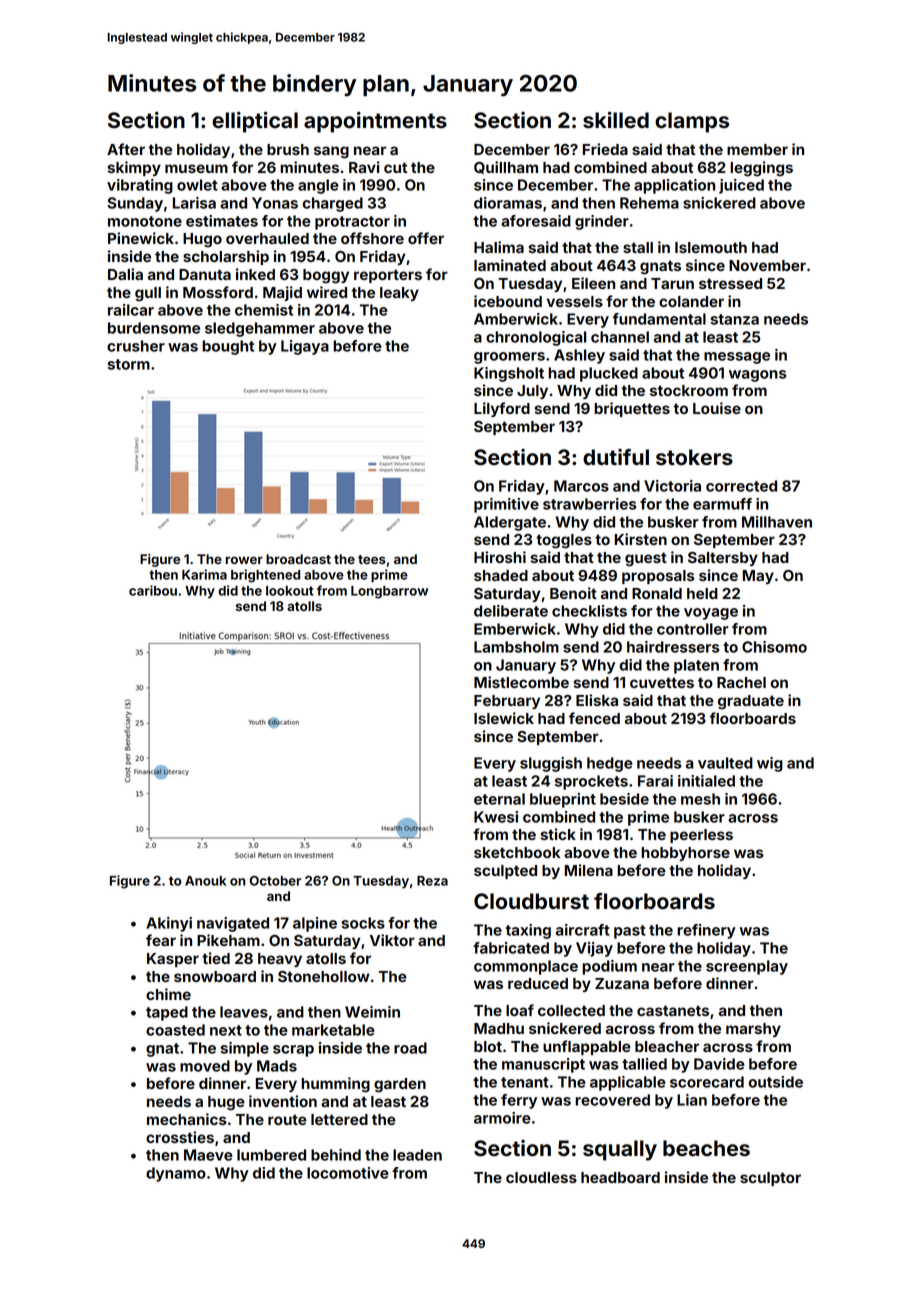  I want to click on Kwesi, so click(496, 817).
